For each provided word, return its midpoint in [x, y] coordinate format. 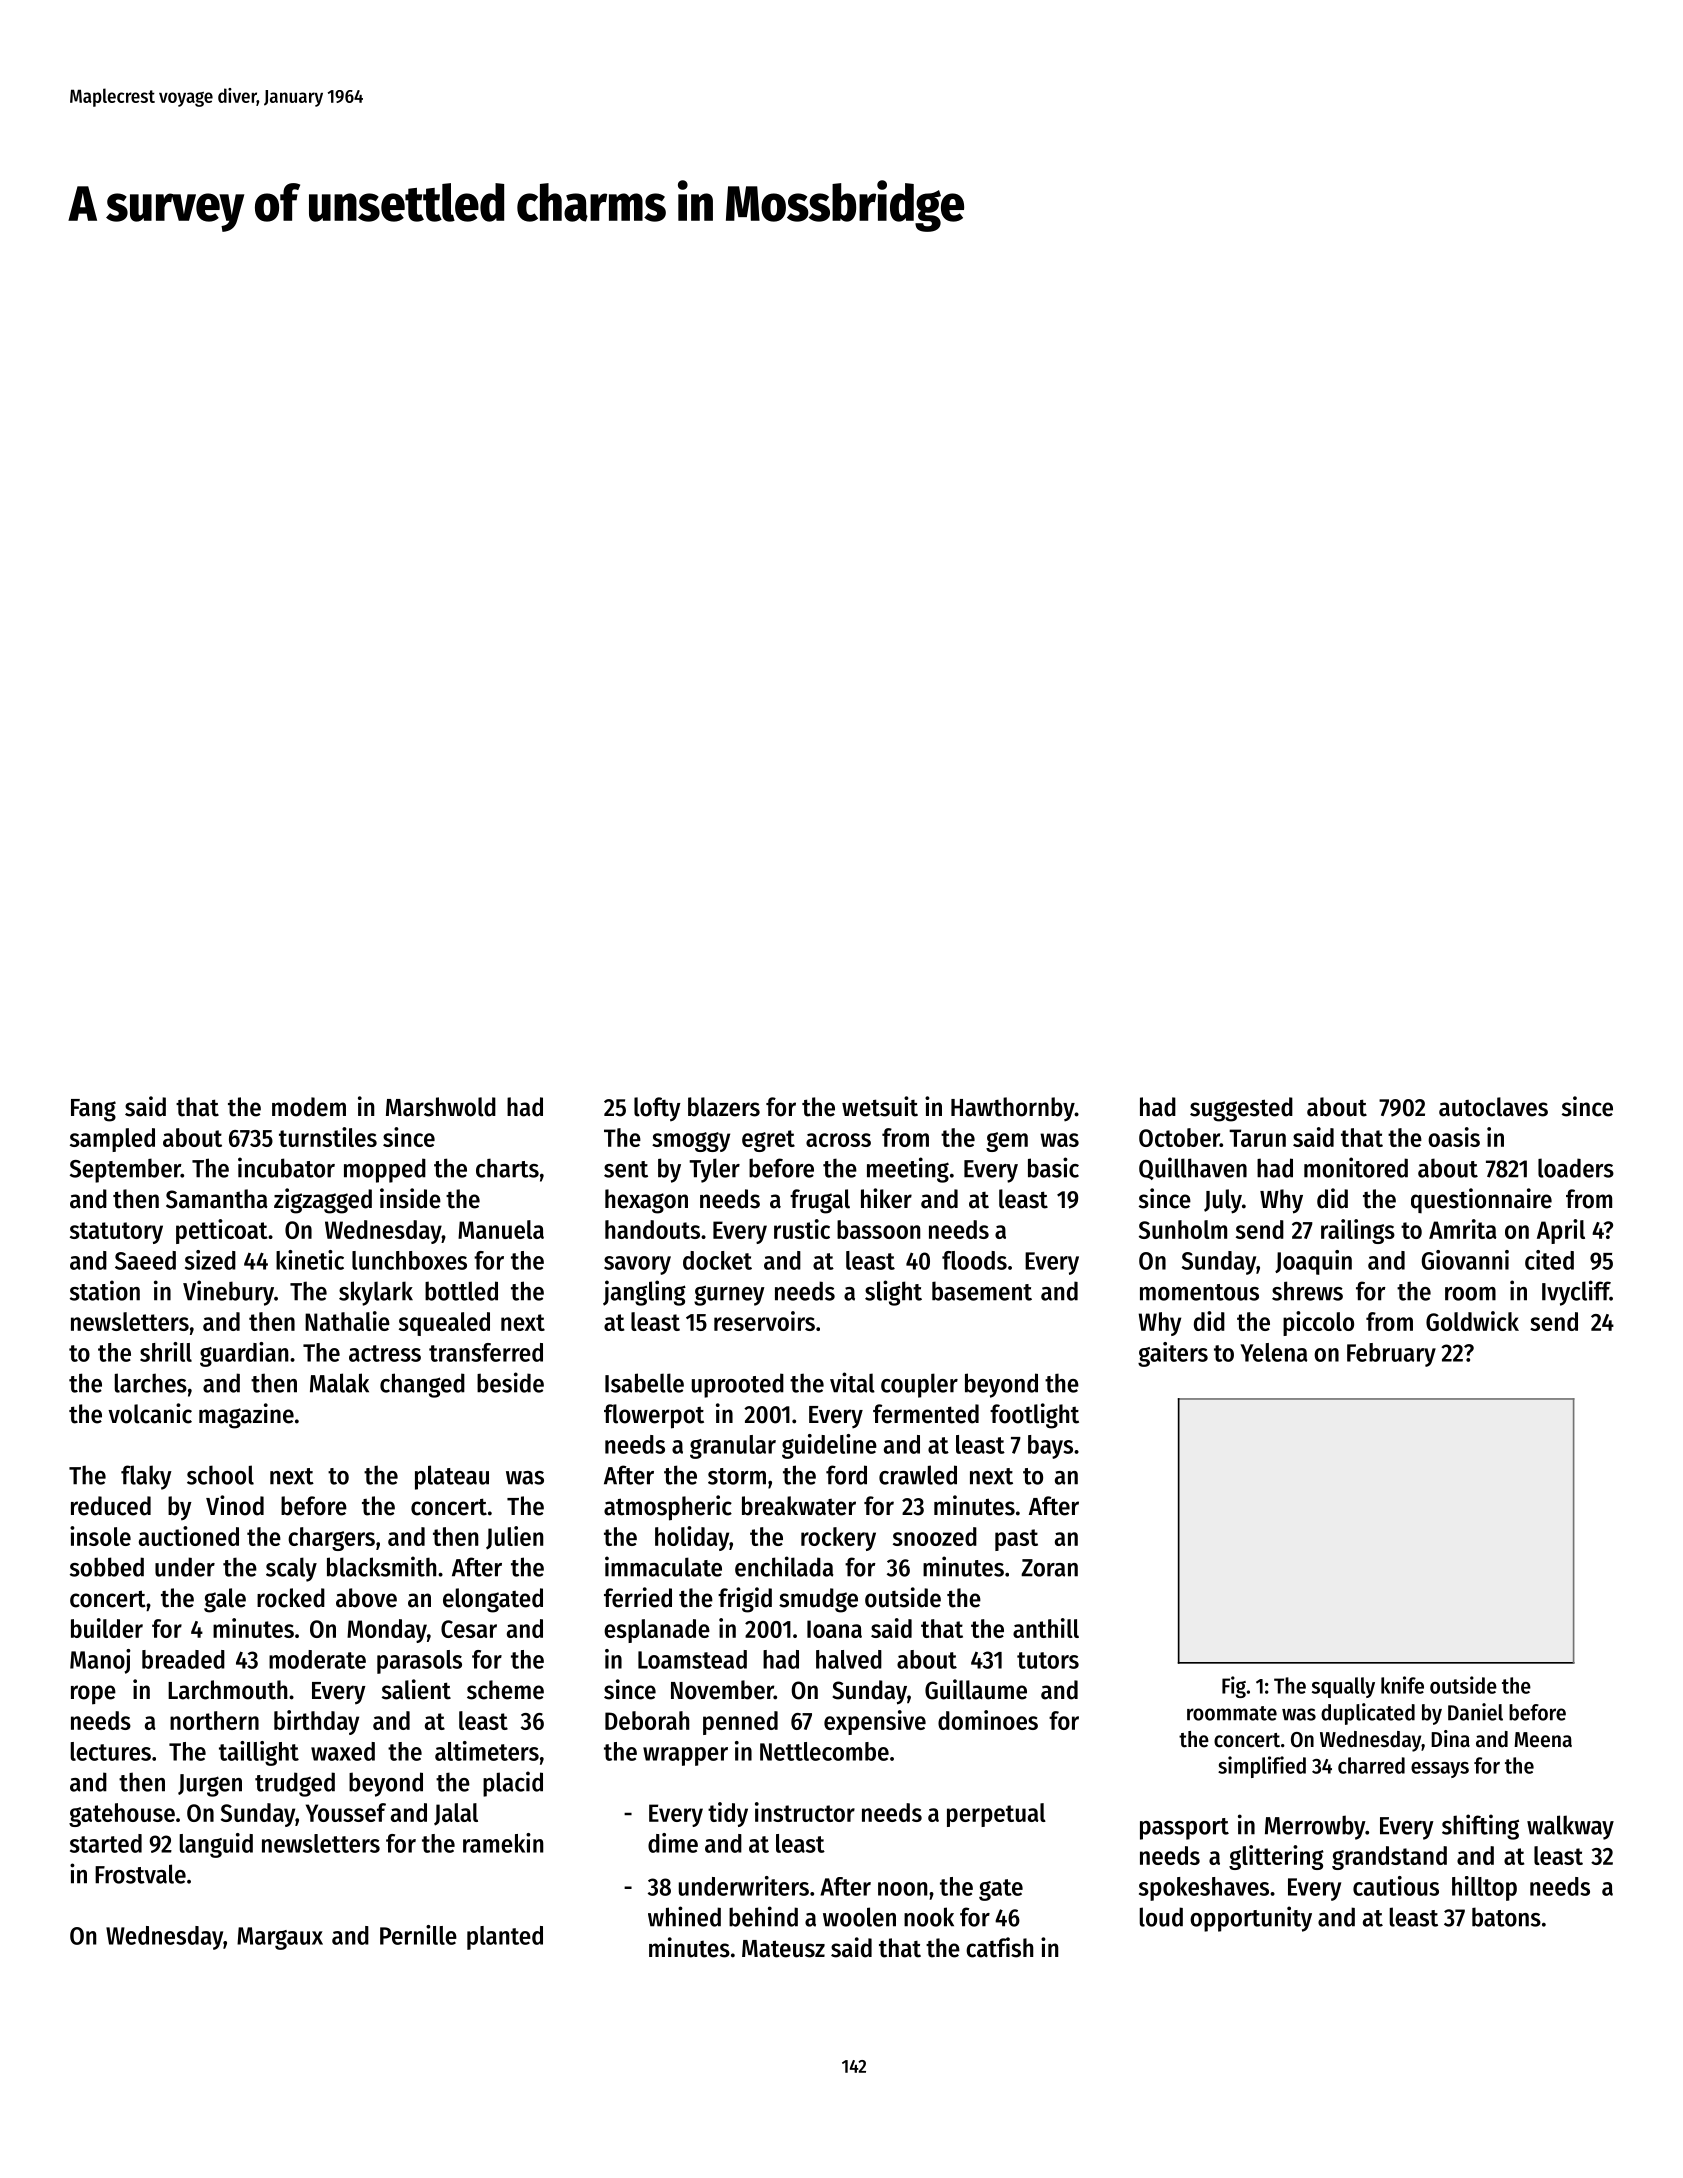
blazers [724, 1107]
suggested [1241, 1109]
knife [1402, 1685]
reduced [111, 1506]
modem [309, 1107]
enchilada [784, 1566]
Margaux [280, 1938]
